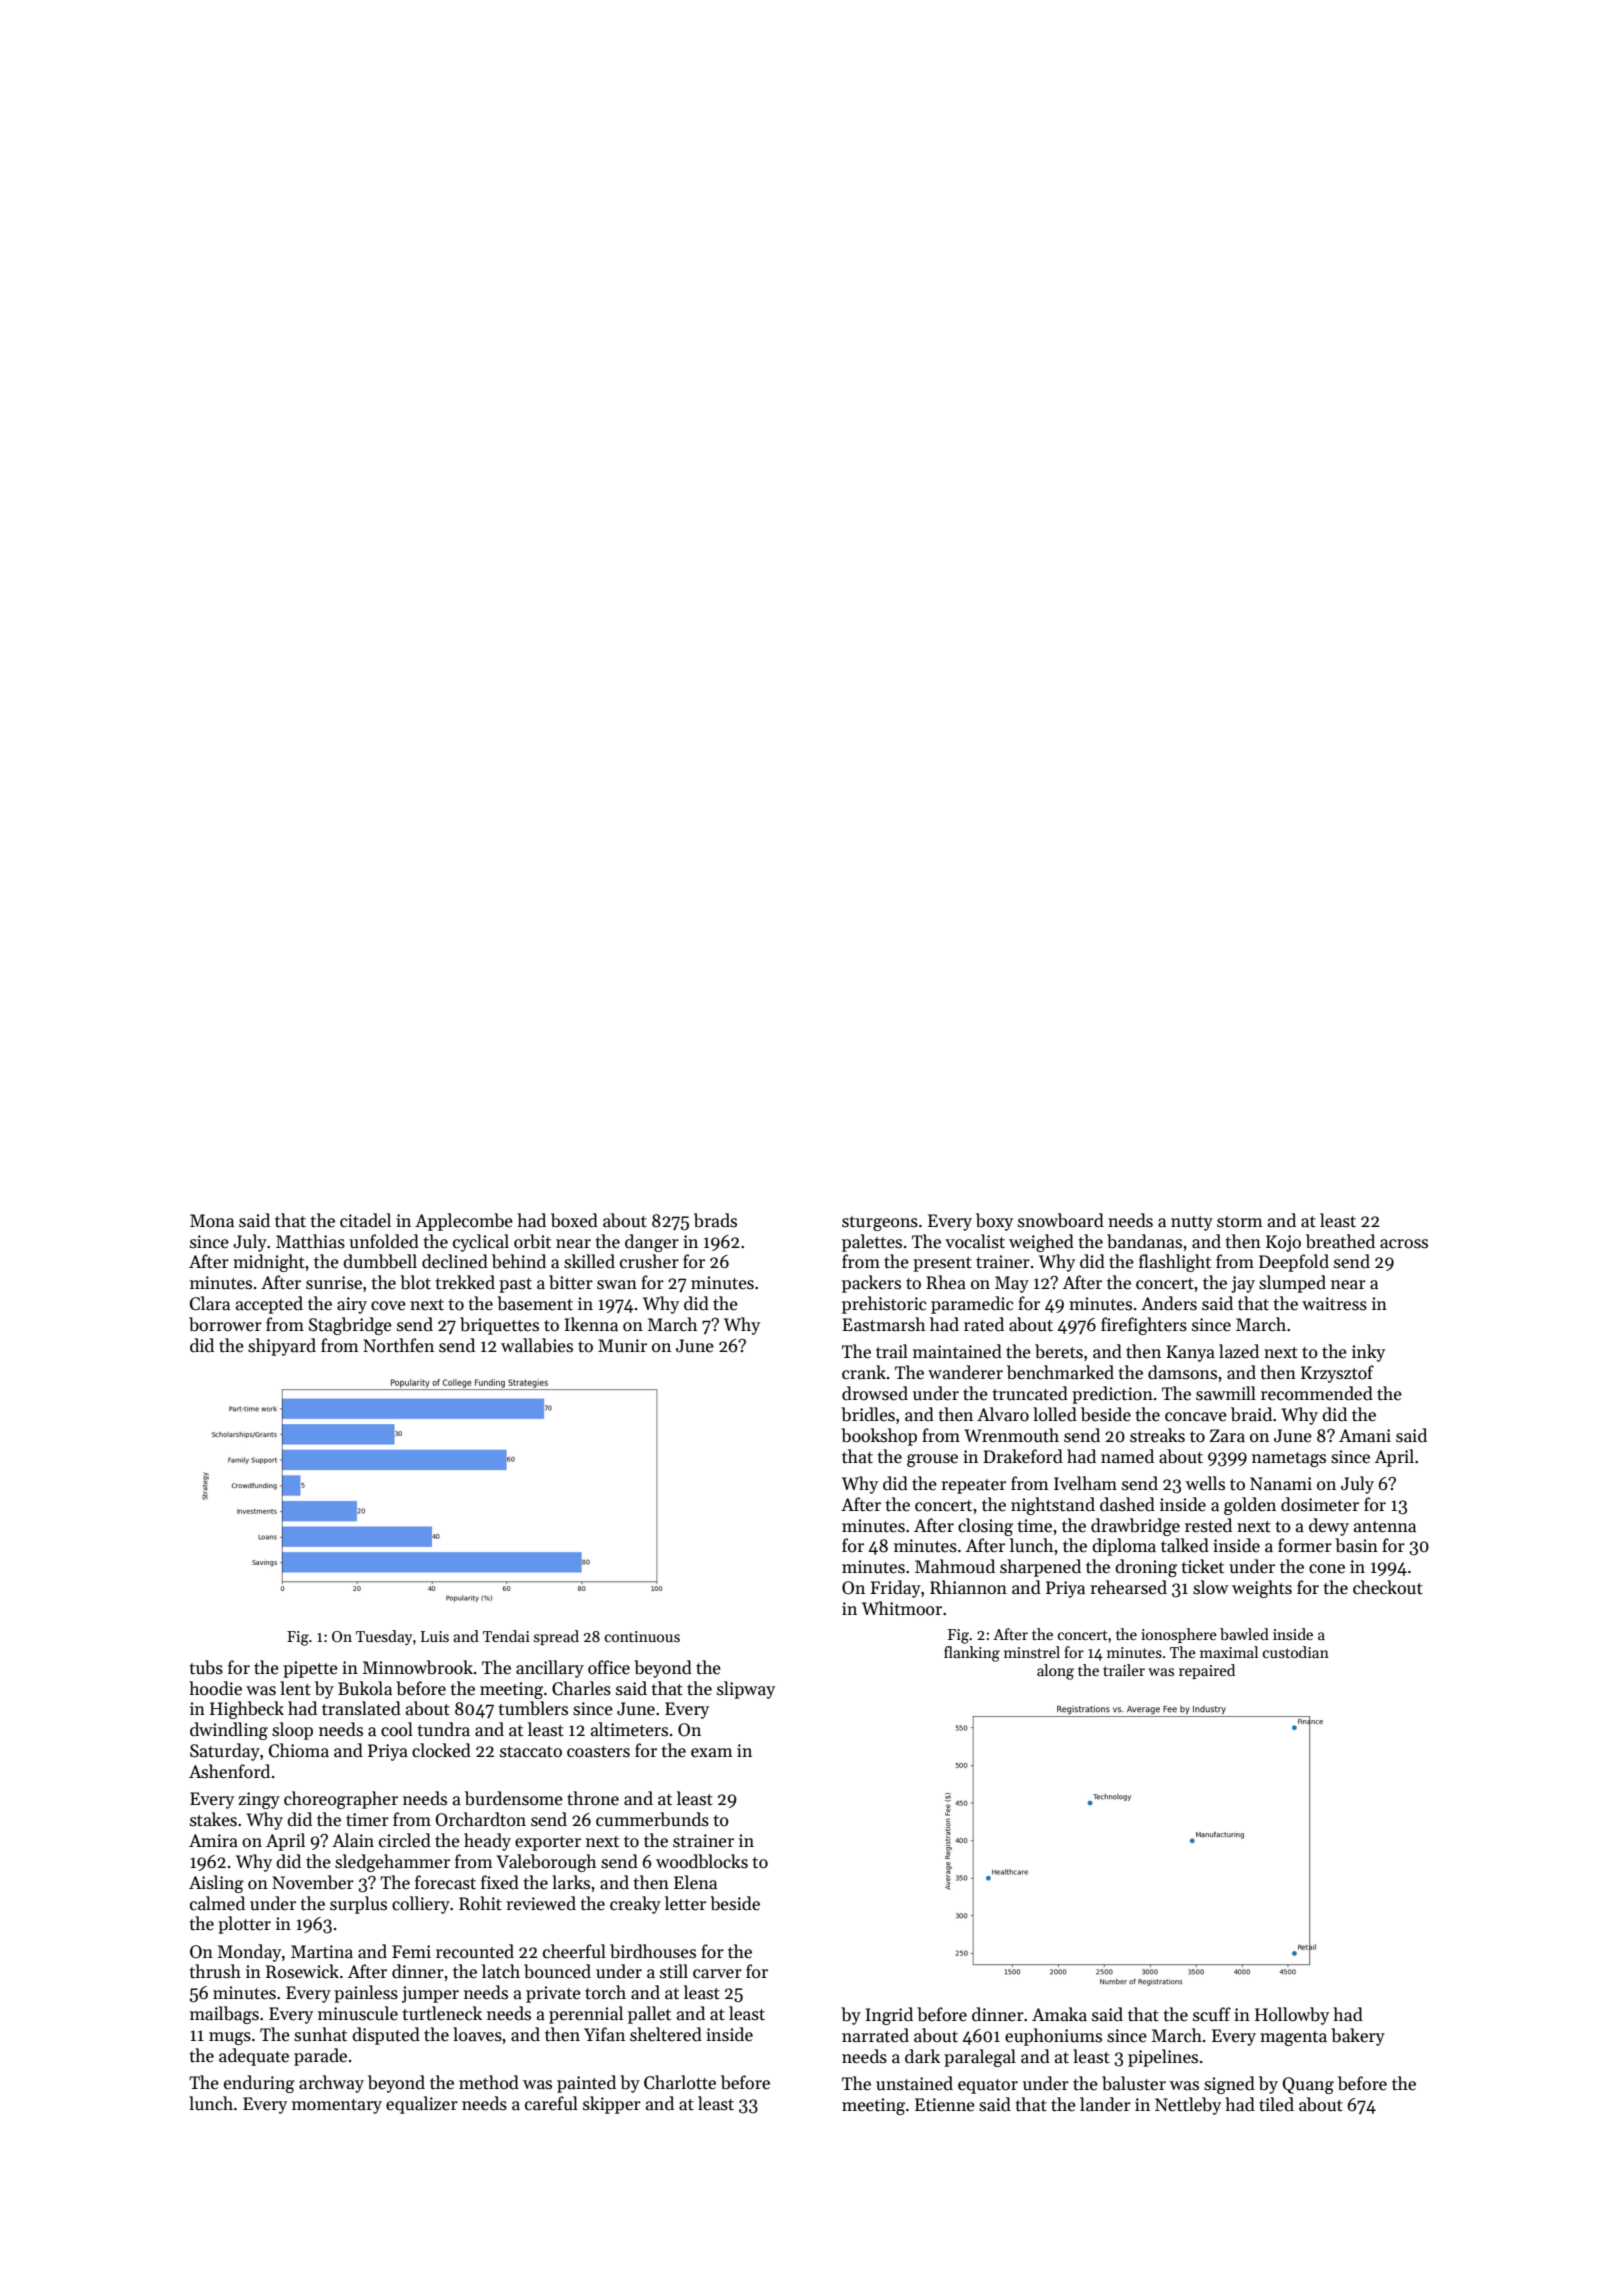  What do you see at coordinates (1296, 1652) in the screenshot?
I see `custodian` at bounding box center [1296, 1652].
